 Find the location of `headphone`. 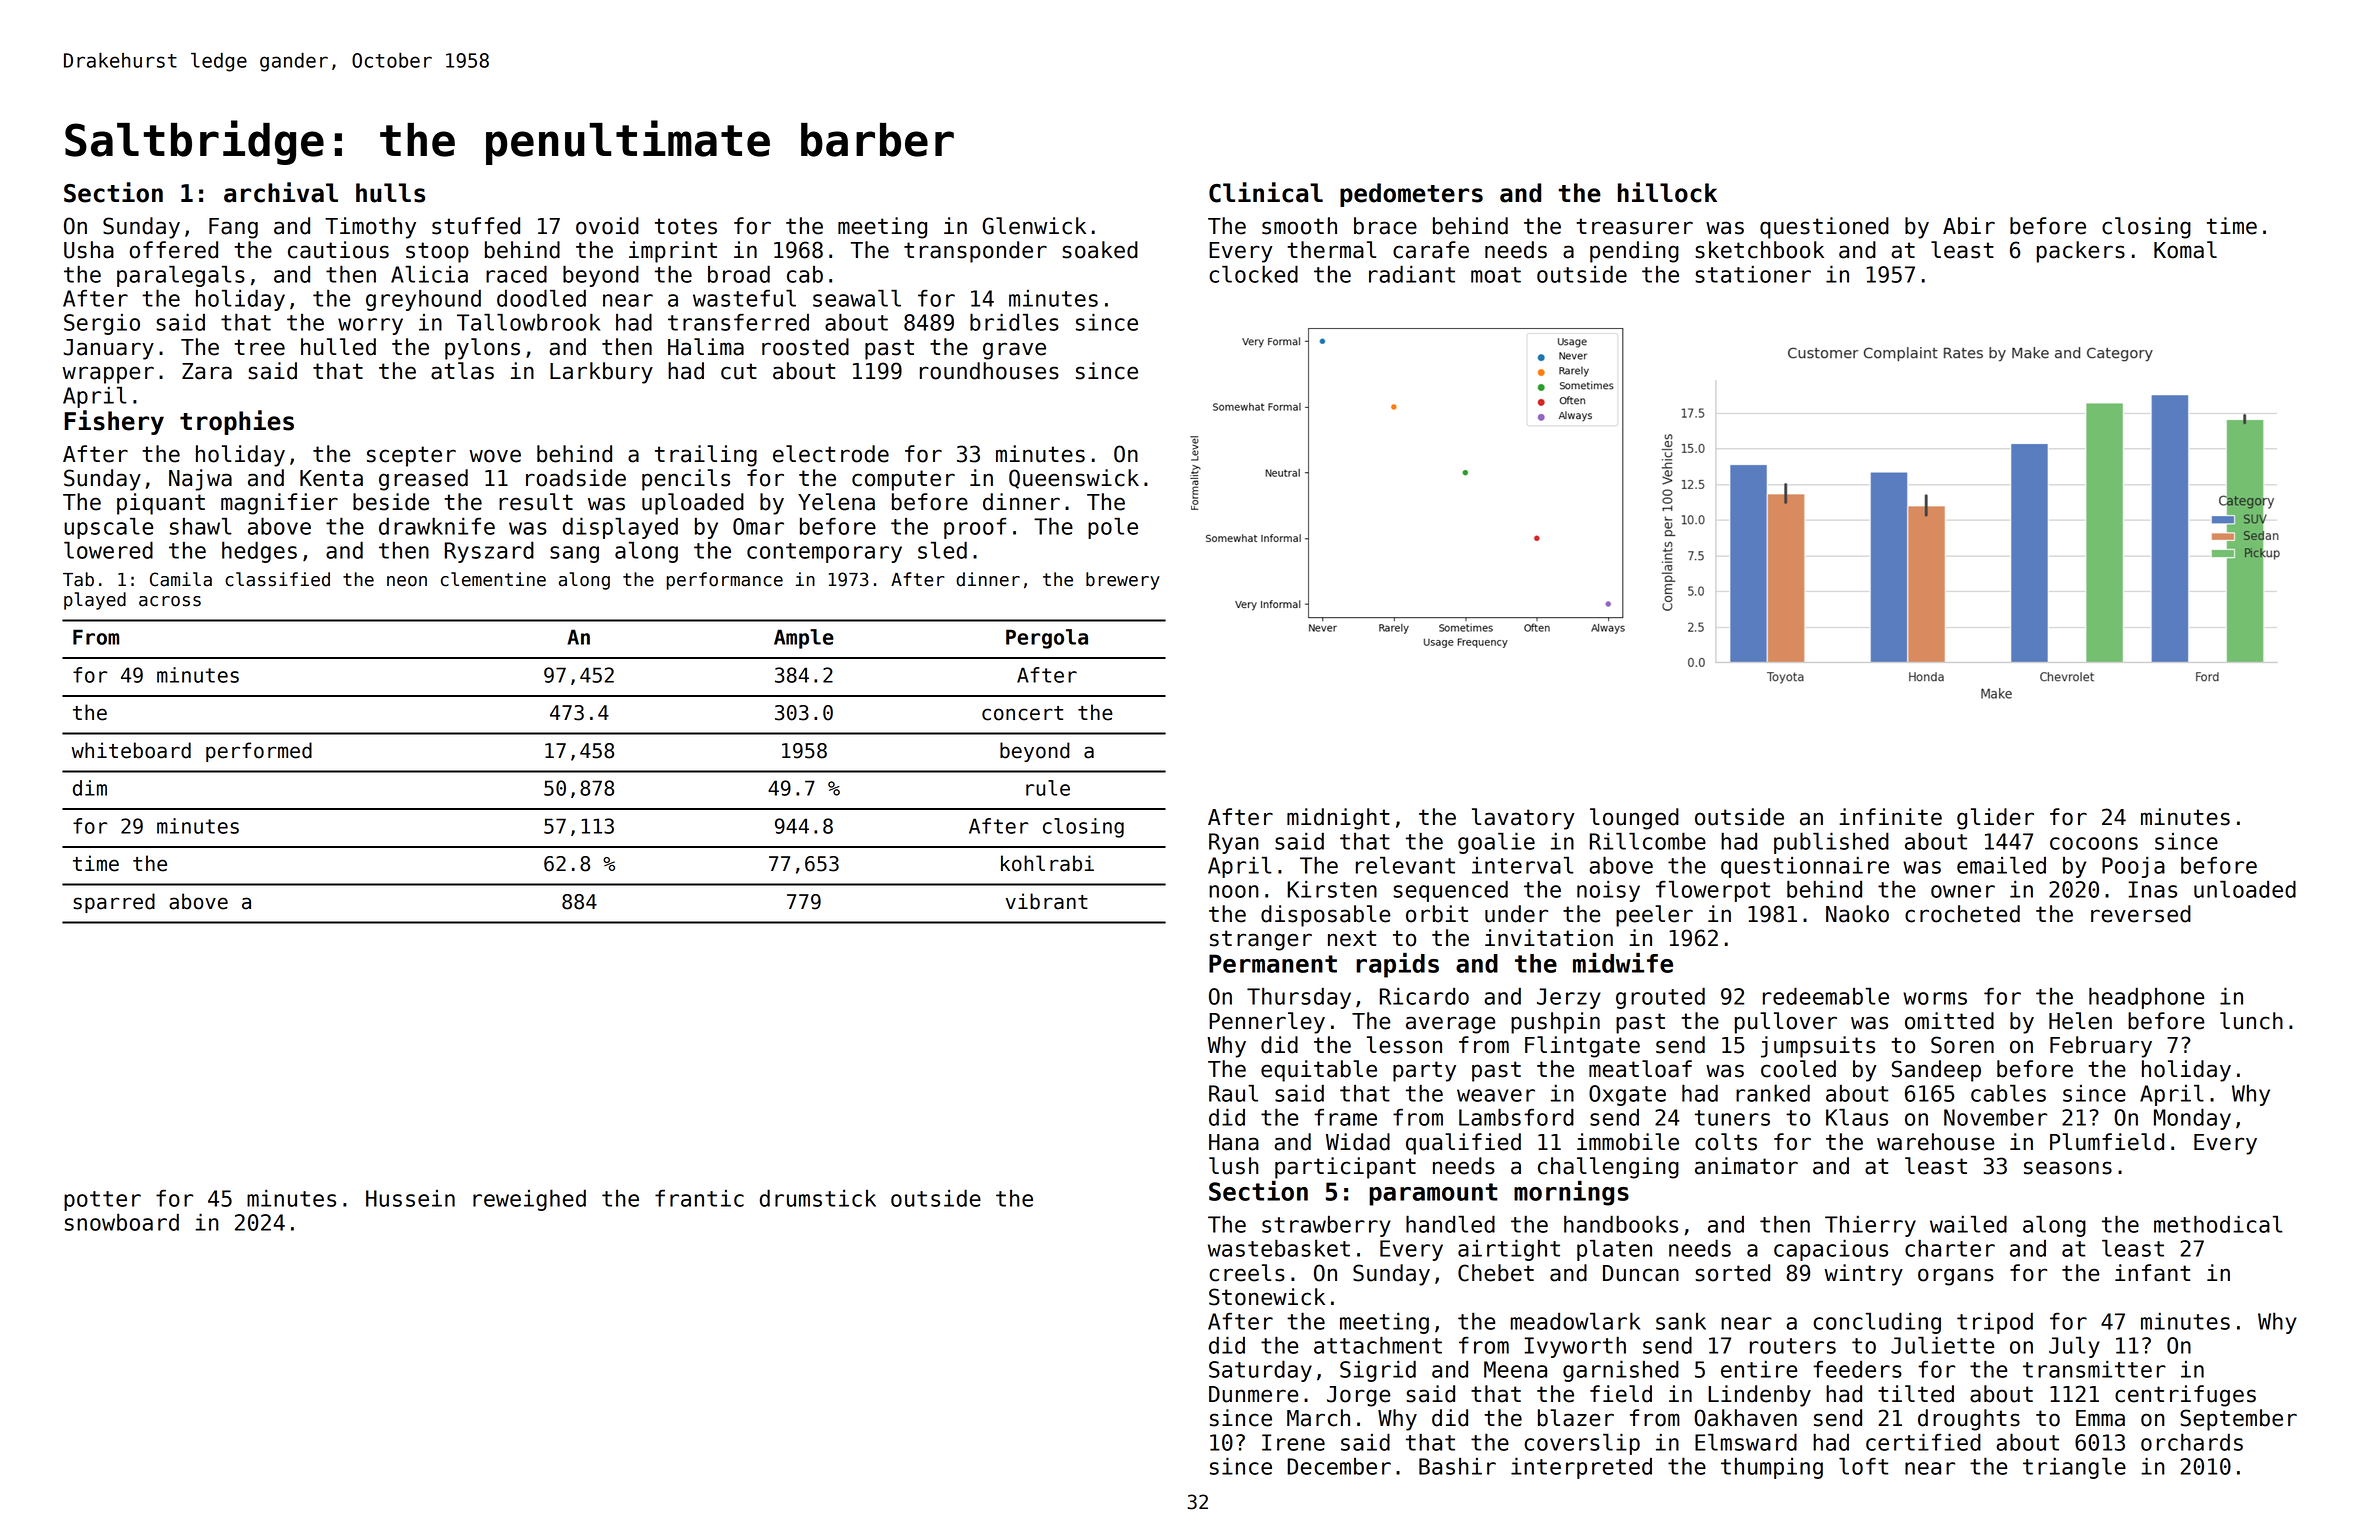

headphone is located at coordinates (2146, 998).
